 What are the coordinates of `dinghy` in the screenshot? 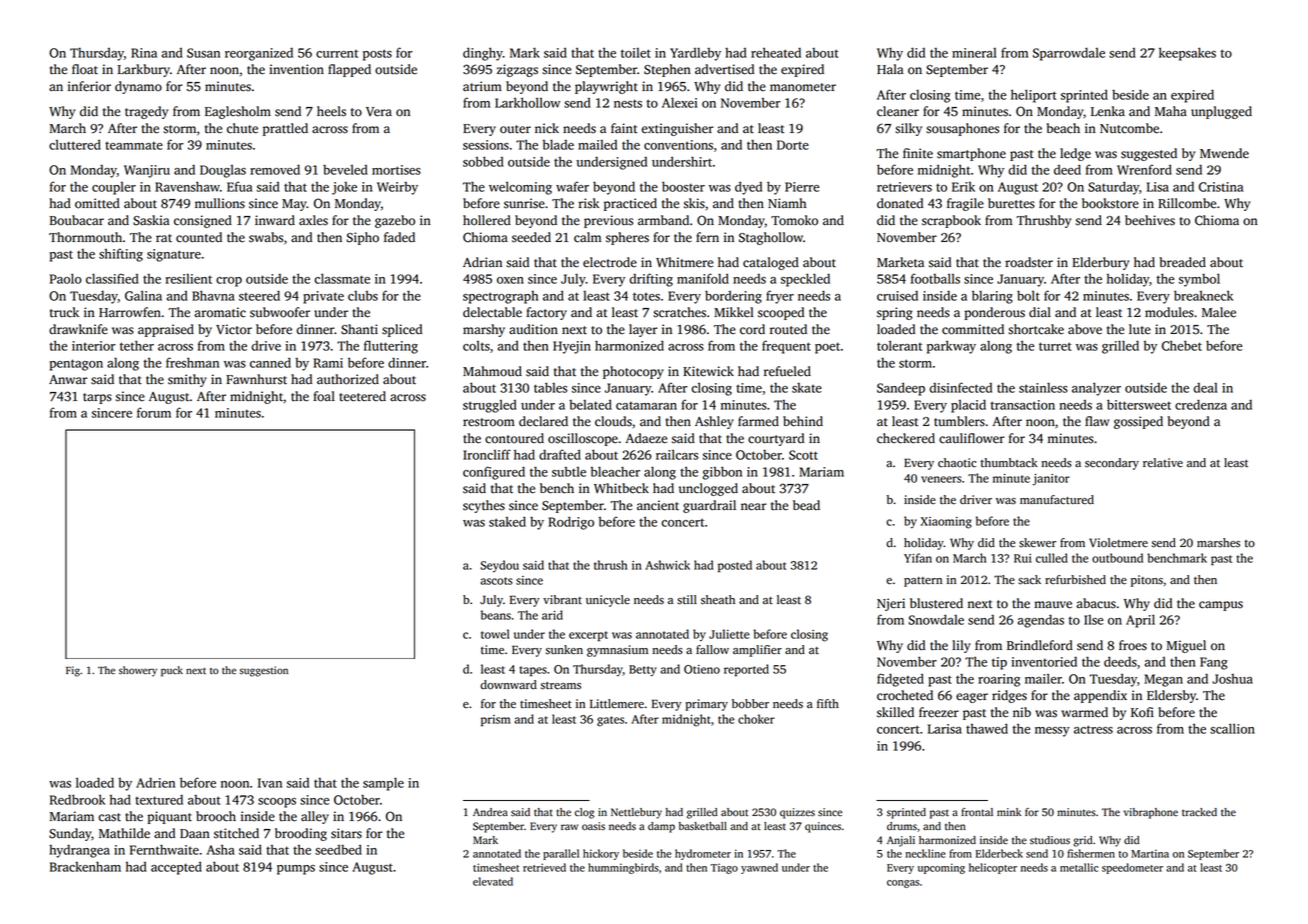 It's located at (483, 54).
